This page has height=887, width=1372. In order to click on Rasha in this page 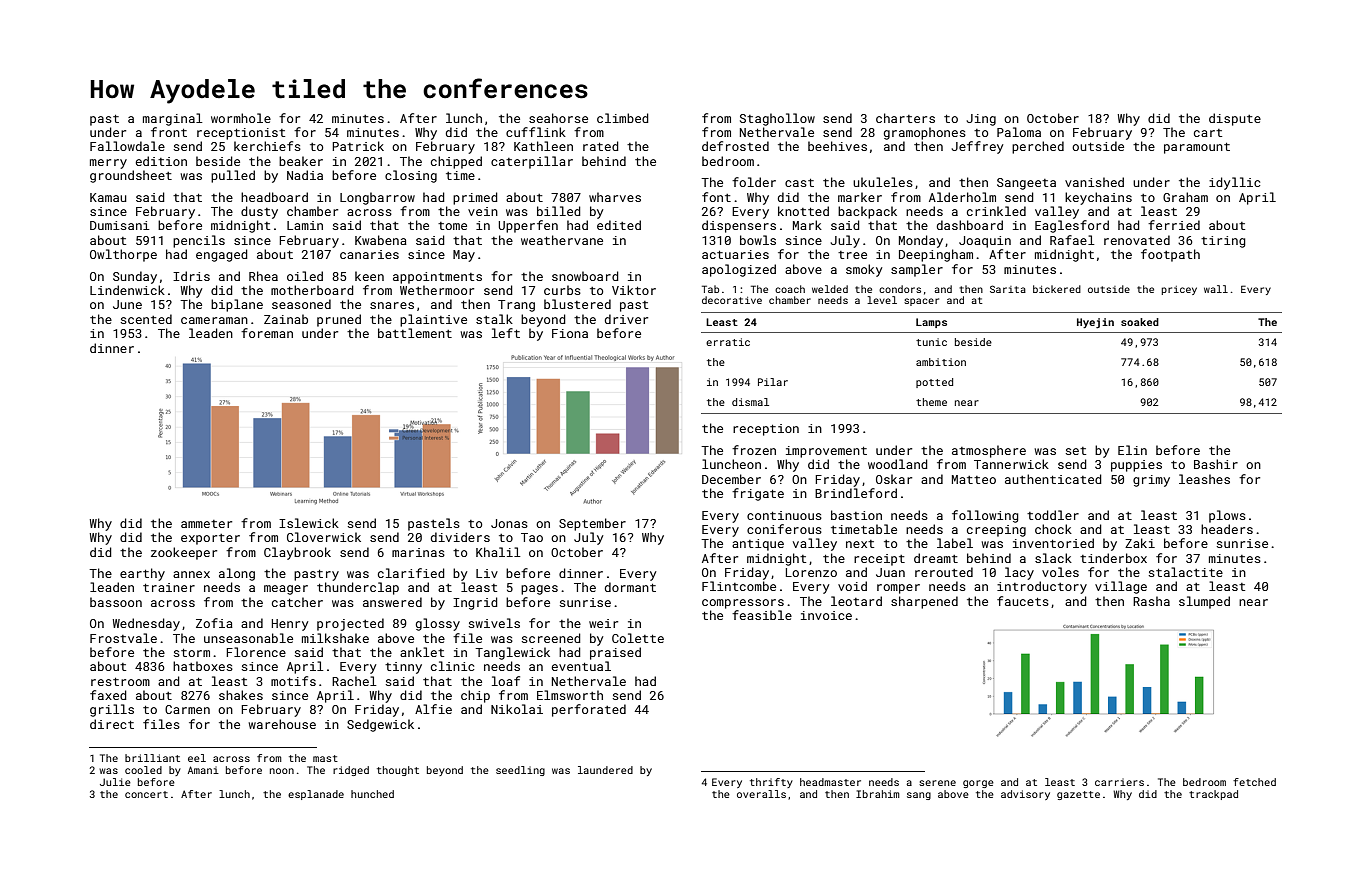, I will do `click(1151, 601)`.
